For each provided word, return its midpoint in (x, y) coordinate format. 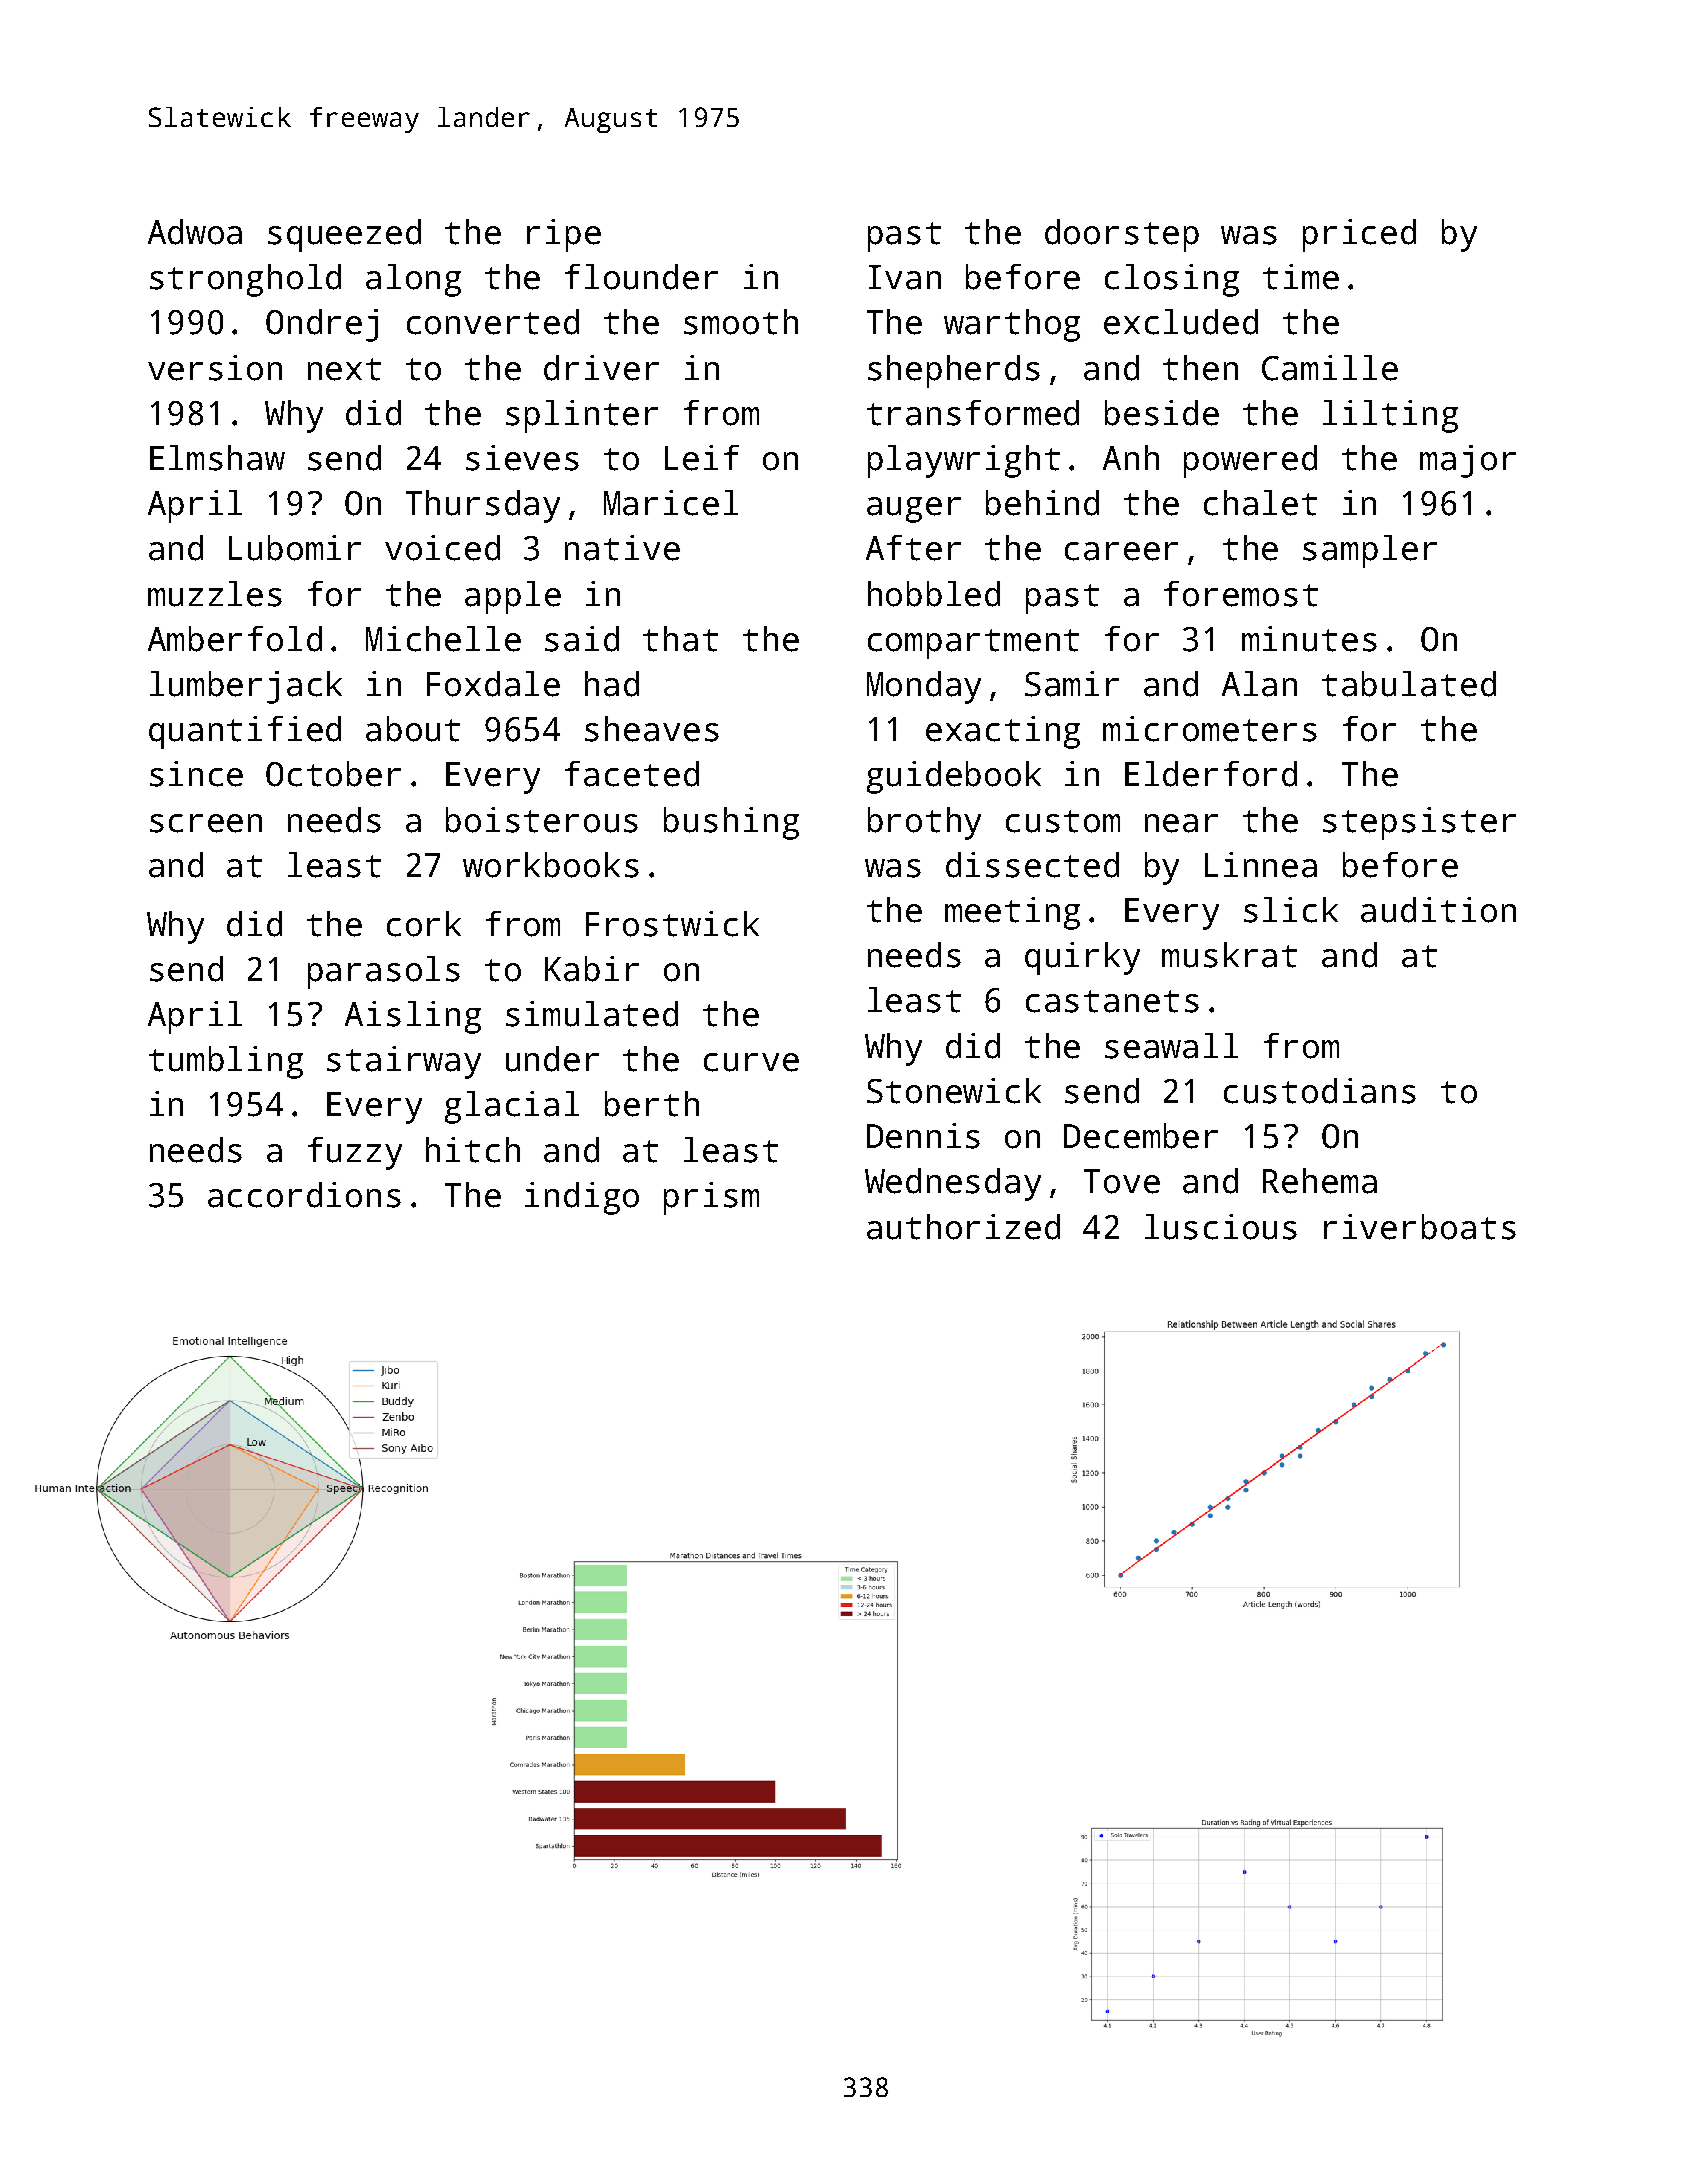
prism (711, 1198)
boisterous (542, 820)
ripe (564, 235)
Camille (1330, 368)
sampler (1370, 551)
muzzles (215, 594)
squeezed (344, 235)
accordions (304, 1195)
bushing (731, 823)
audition (1438, 910)
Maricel (671, 503)
